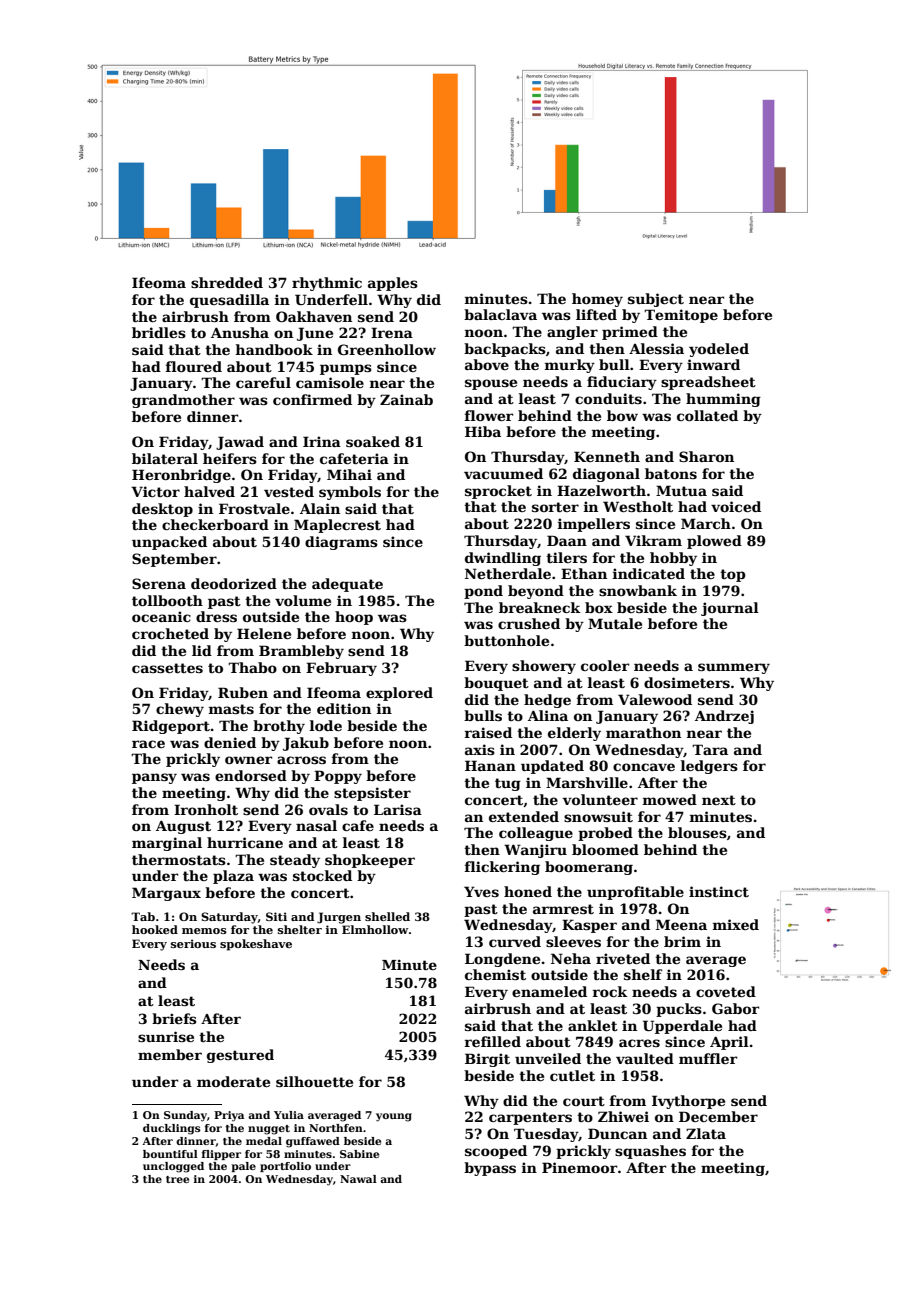  I want to click on vested, so click(289, 491).
